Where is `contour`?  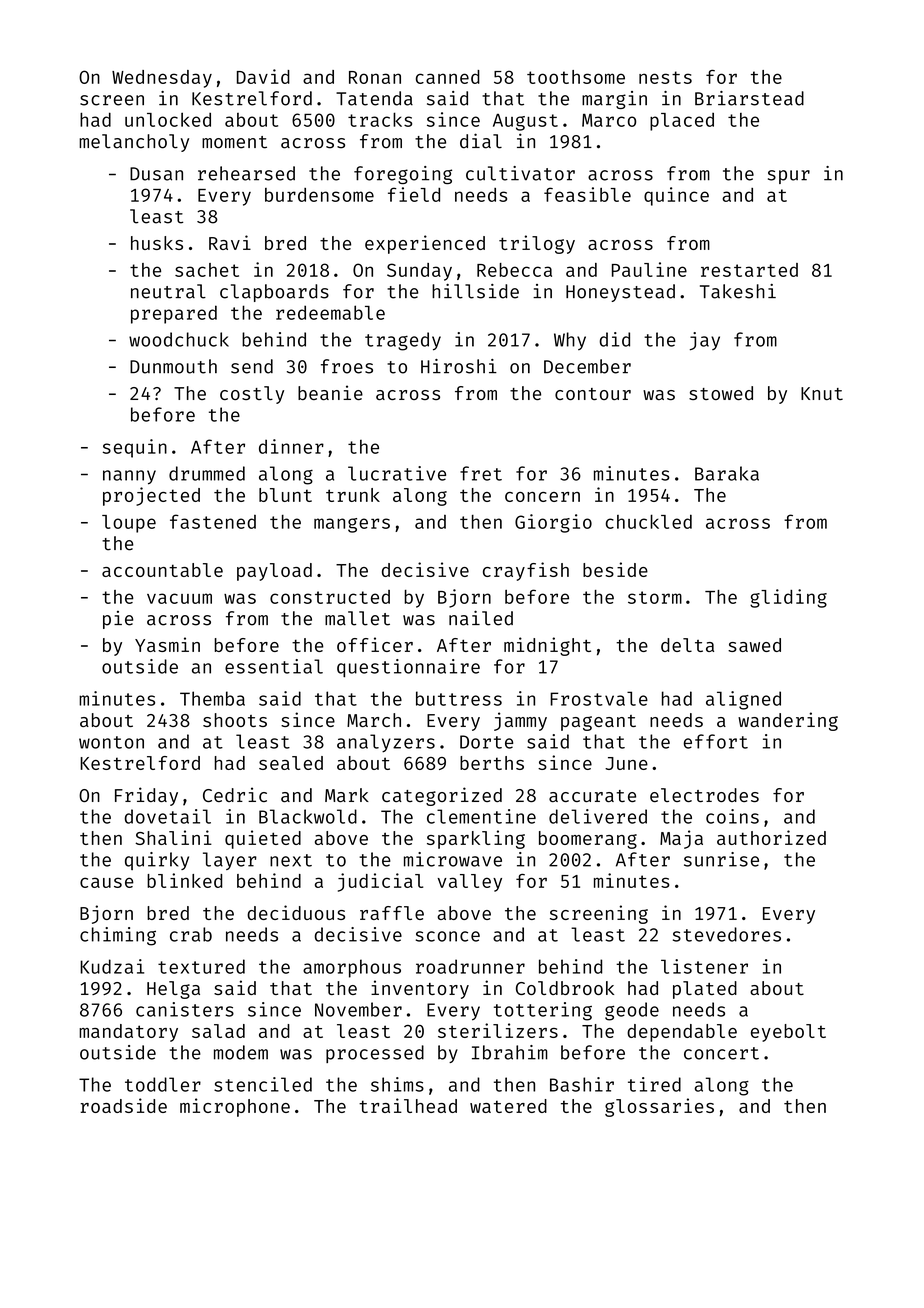
contour is located at coordinates (593, 394).
